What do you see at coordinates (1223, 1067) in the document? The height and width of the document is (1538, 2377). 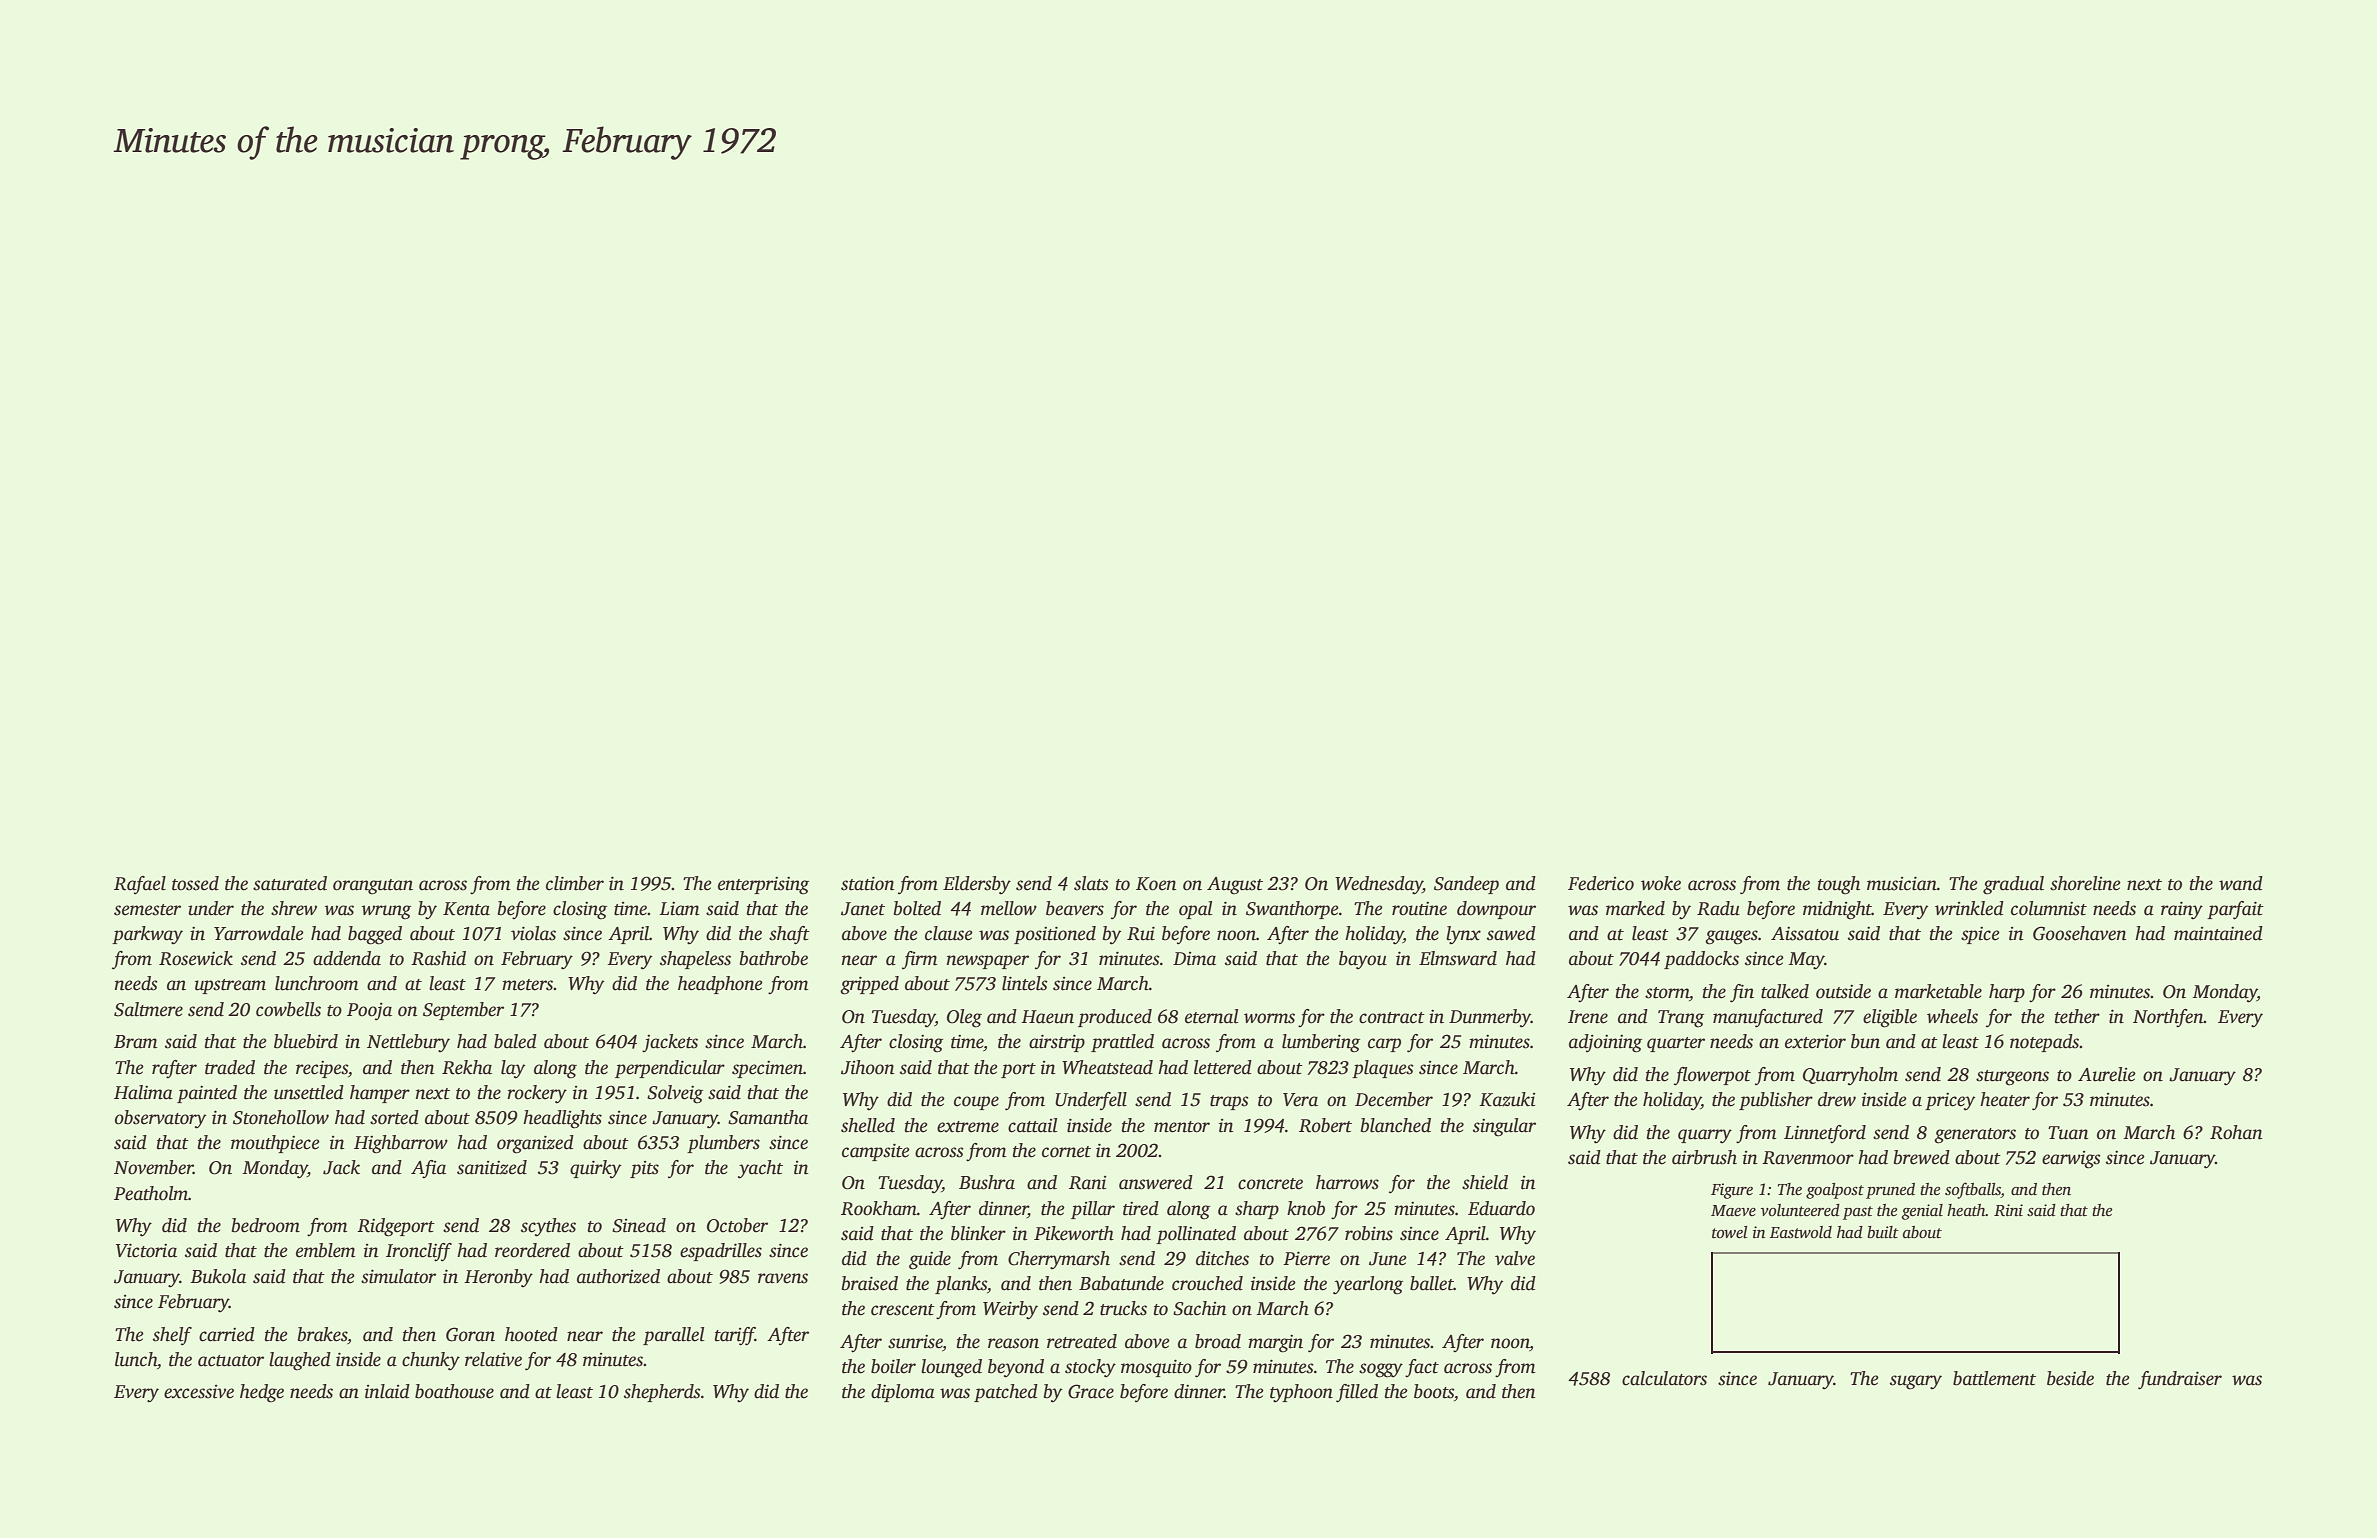 I see `lettered` at bounding box center [1223, 1067].
